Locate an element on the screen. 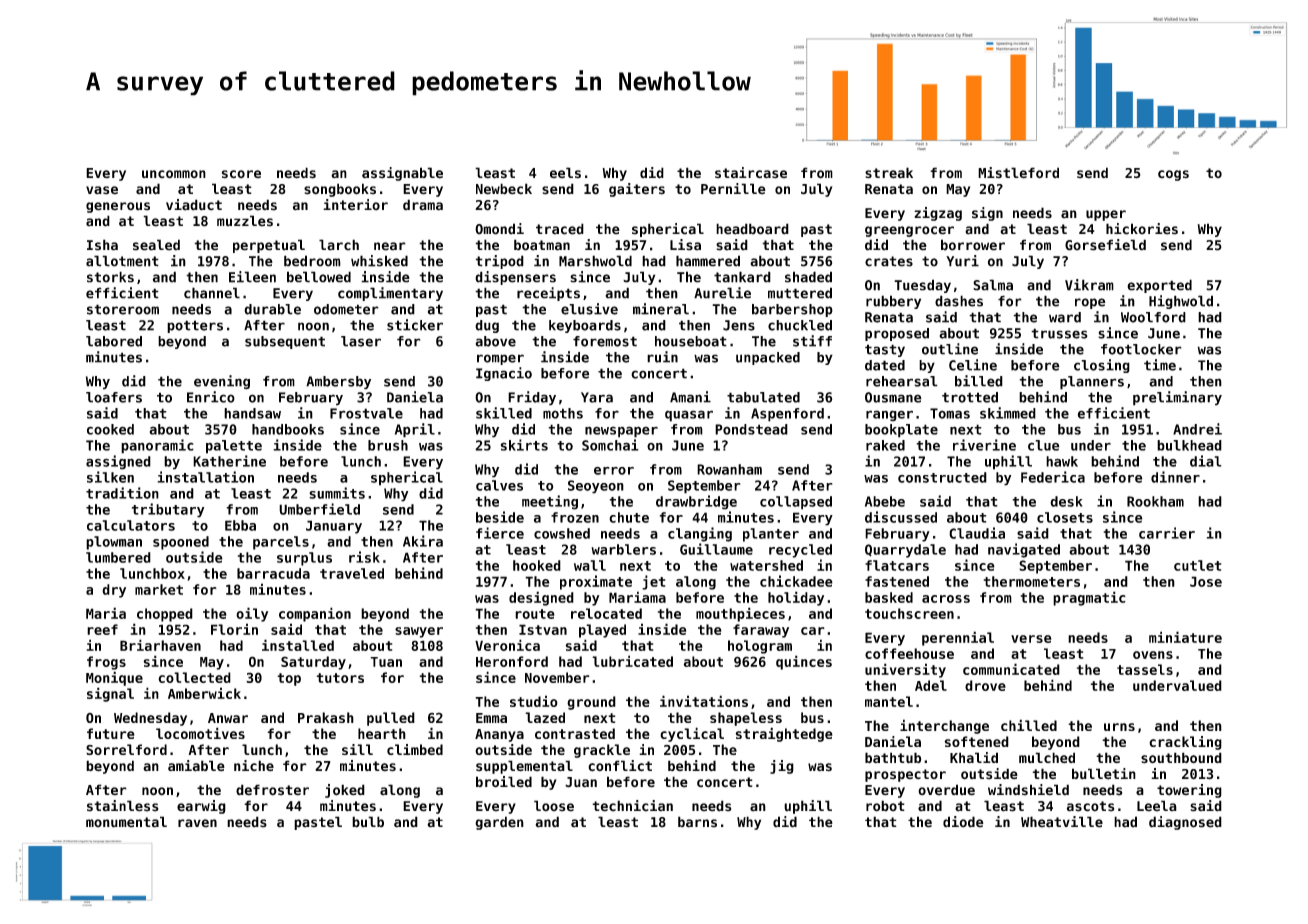  eels is located at coordinates (565, 173).
